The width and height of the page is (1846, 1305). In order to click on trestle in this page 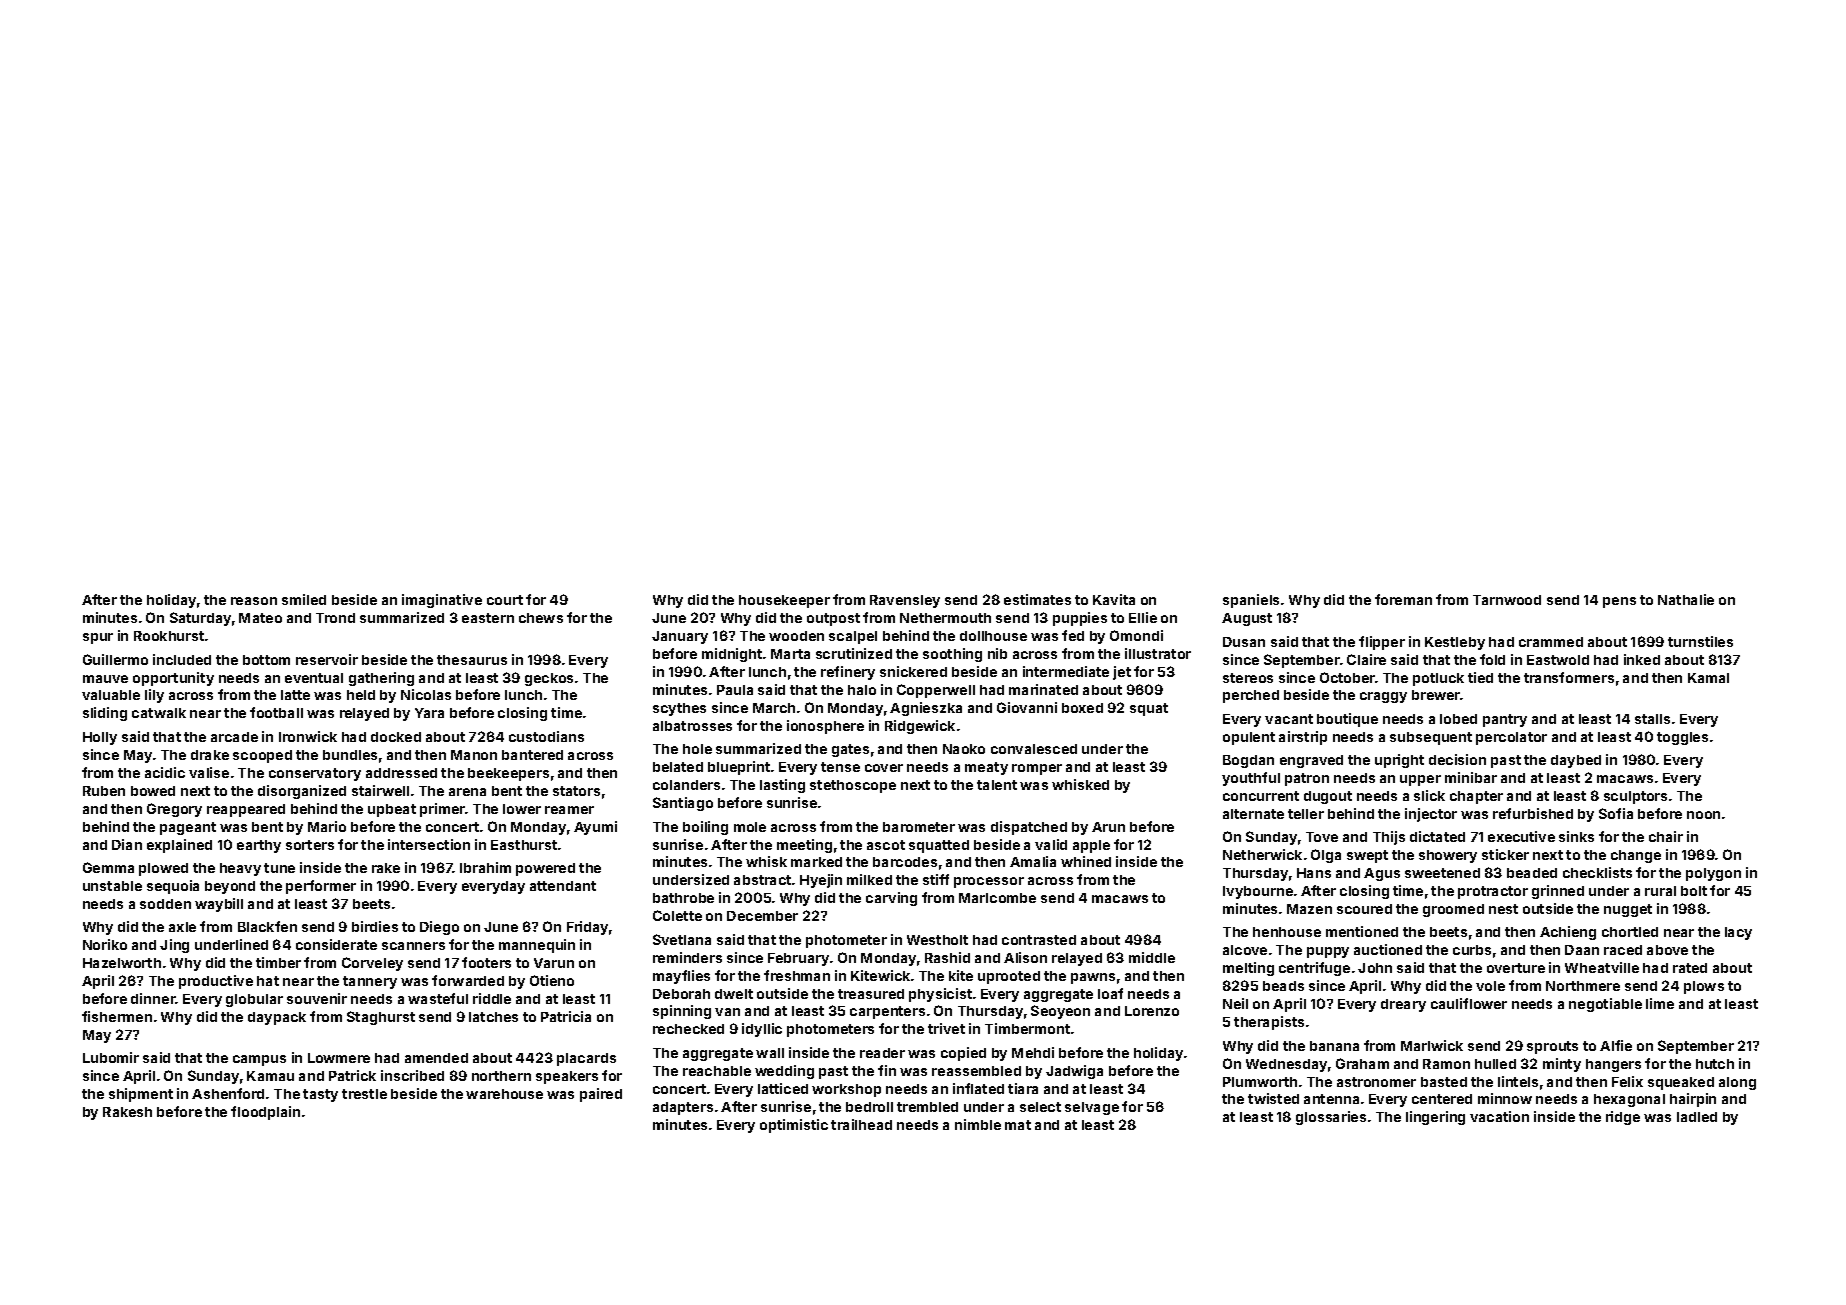, I will do `click(364, 1094)`.
